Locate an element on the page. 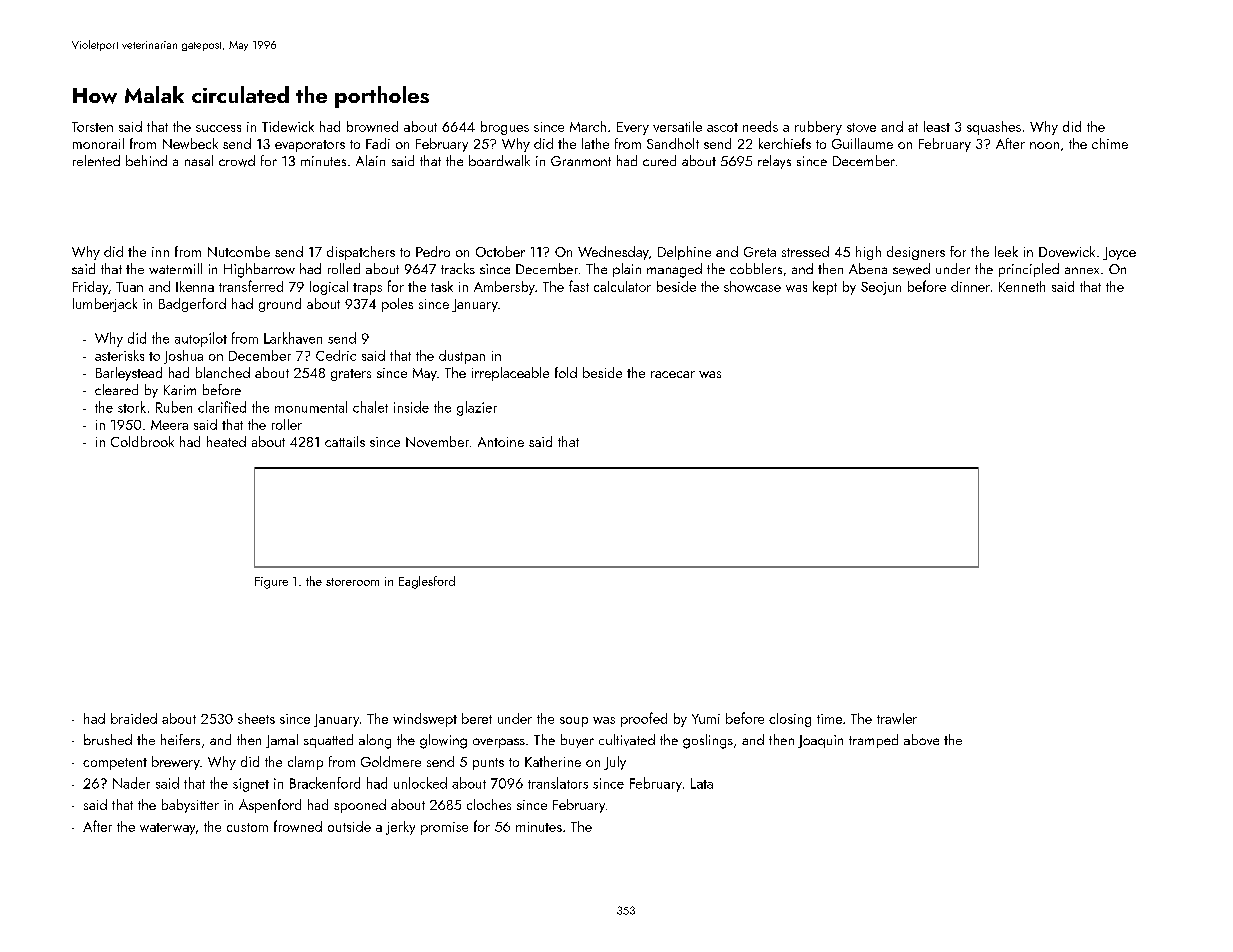 The height and width of the document is (952, 1233). dispatchers is located at coordinates (361, 253).
